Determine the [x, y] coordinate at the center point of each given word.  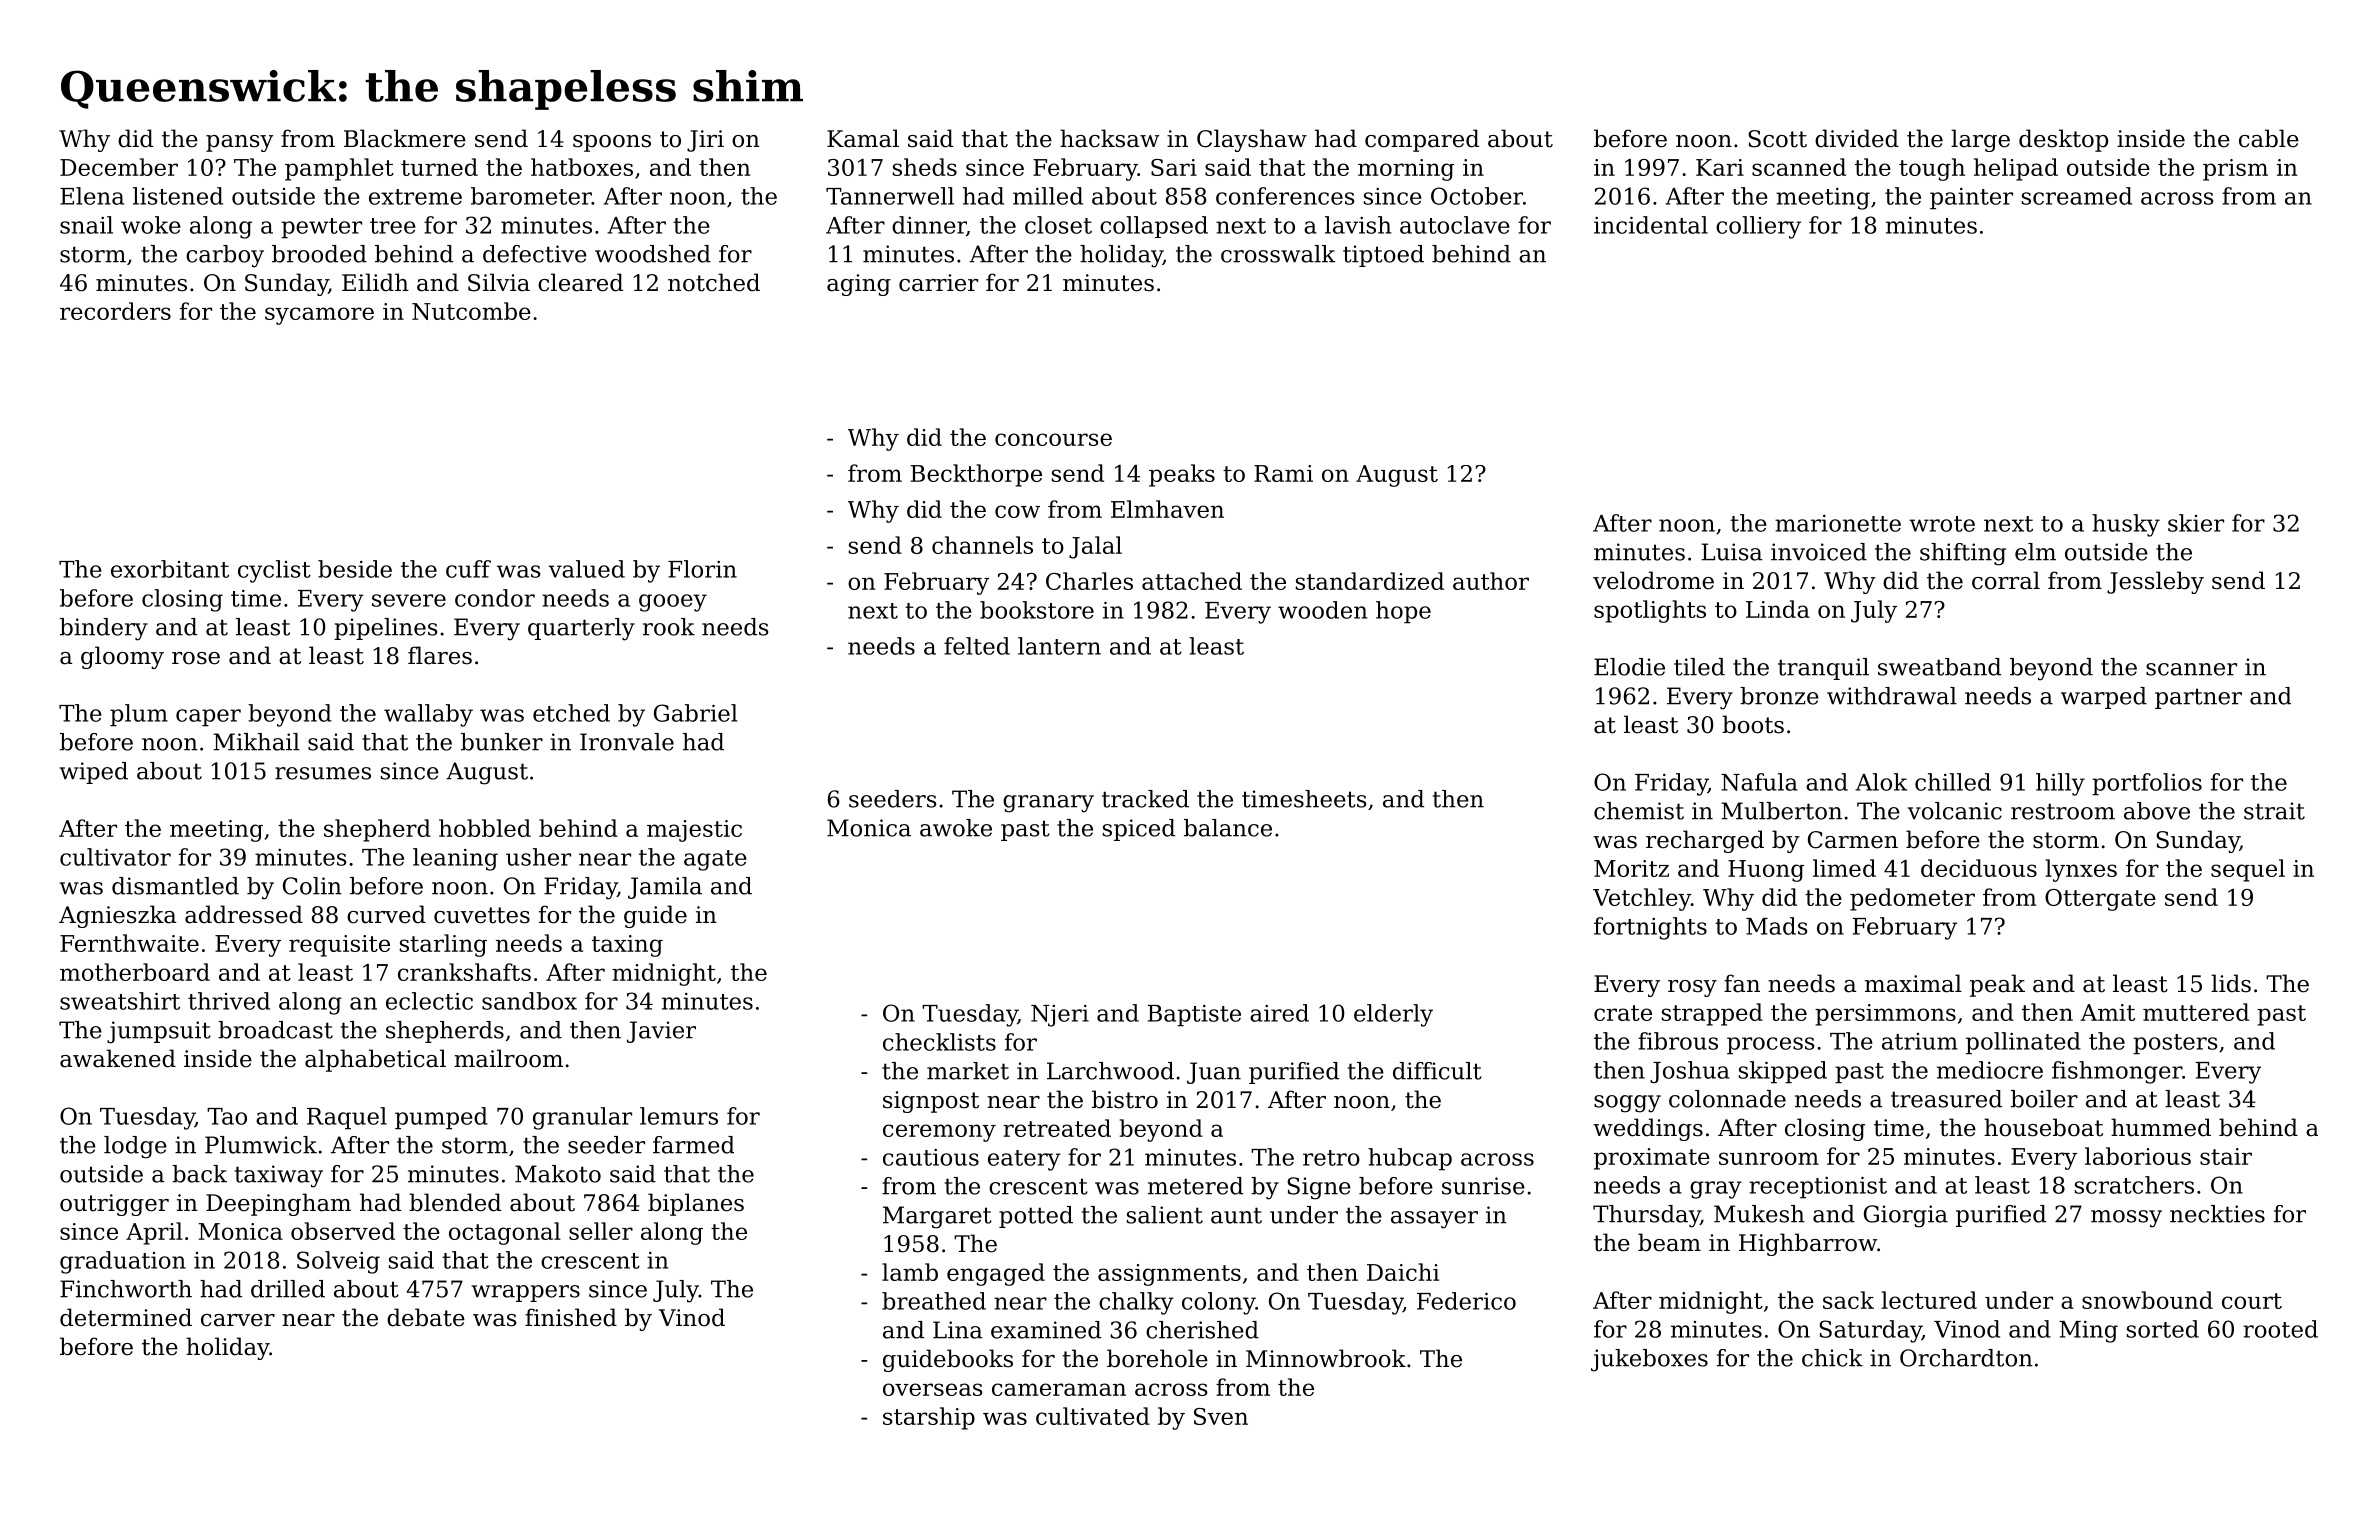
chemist [1639, 811]
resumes [323, 773]
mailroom [508, 1058]
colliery [1758, 227]
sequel [2248, 870]
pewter [321, 228]
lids [2231, 983]
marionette [1838, 523]
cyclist [274, 571]
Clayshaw [1252, 140]
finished [571, 1317]
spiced [1139, 830]
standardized [1370, 581]
